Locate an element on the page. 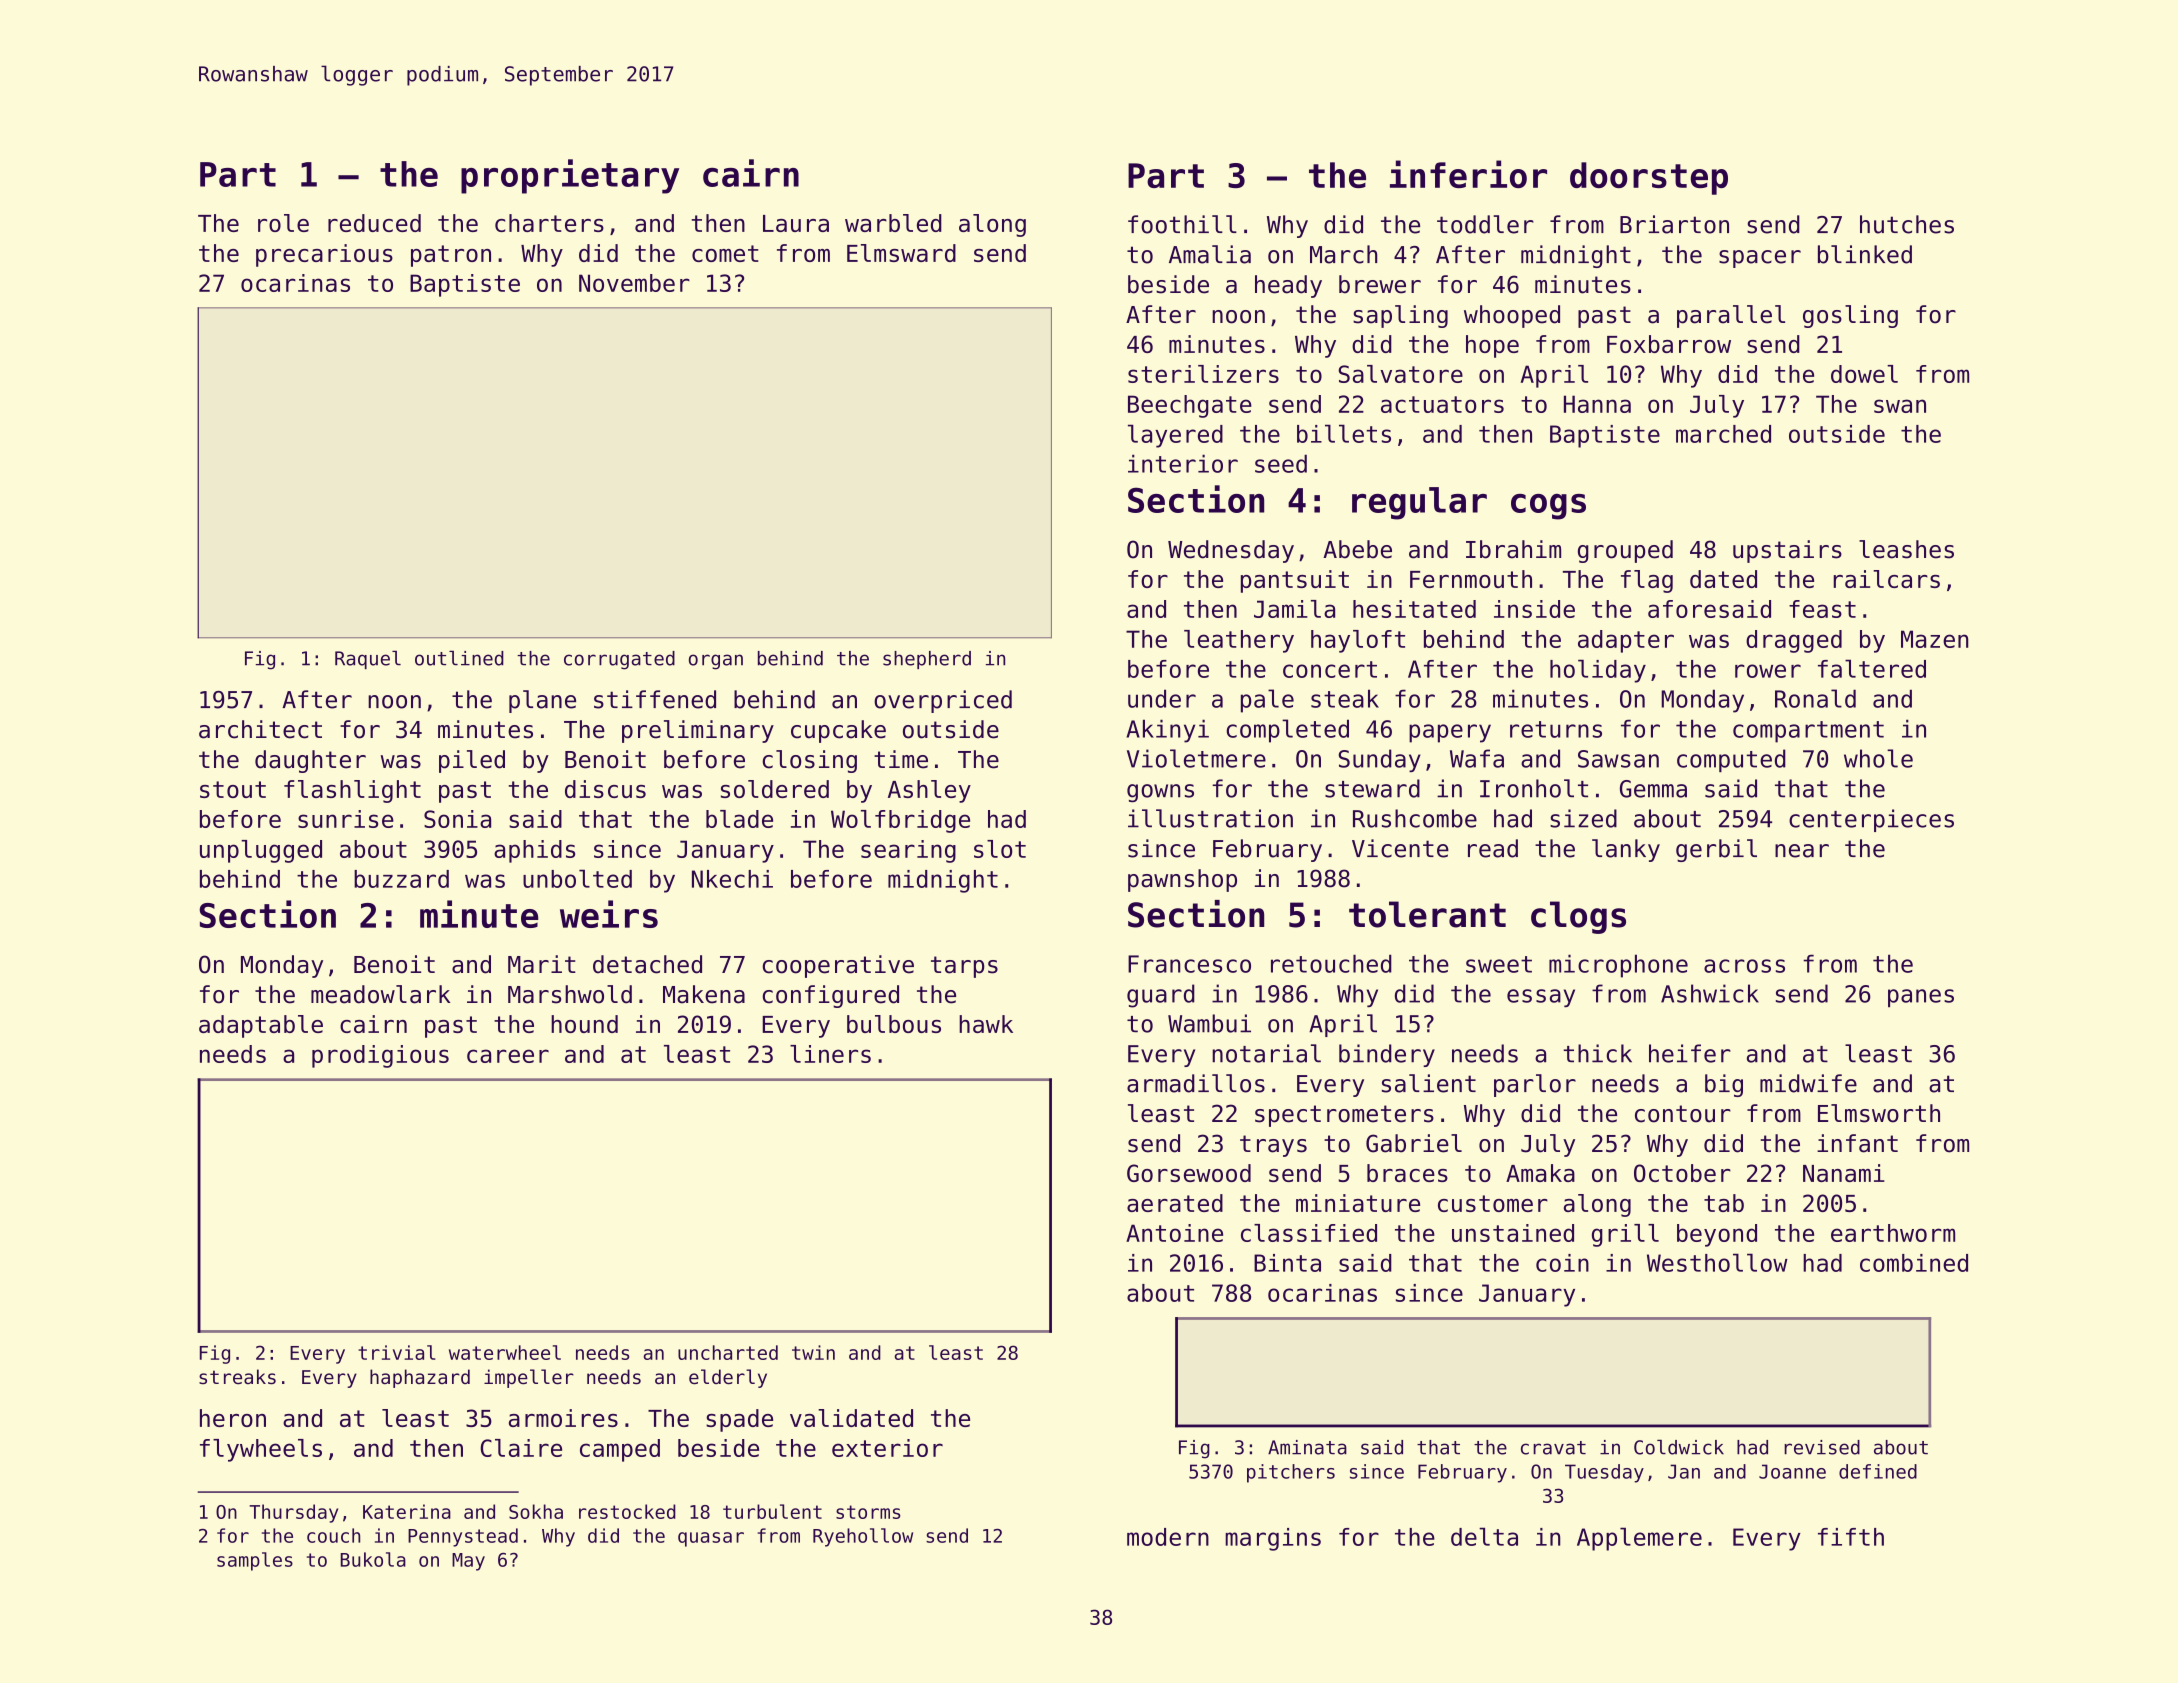  Sokha is located at coordinates (536, 1511).
